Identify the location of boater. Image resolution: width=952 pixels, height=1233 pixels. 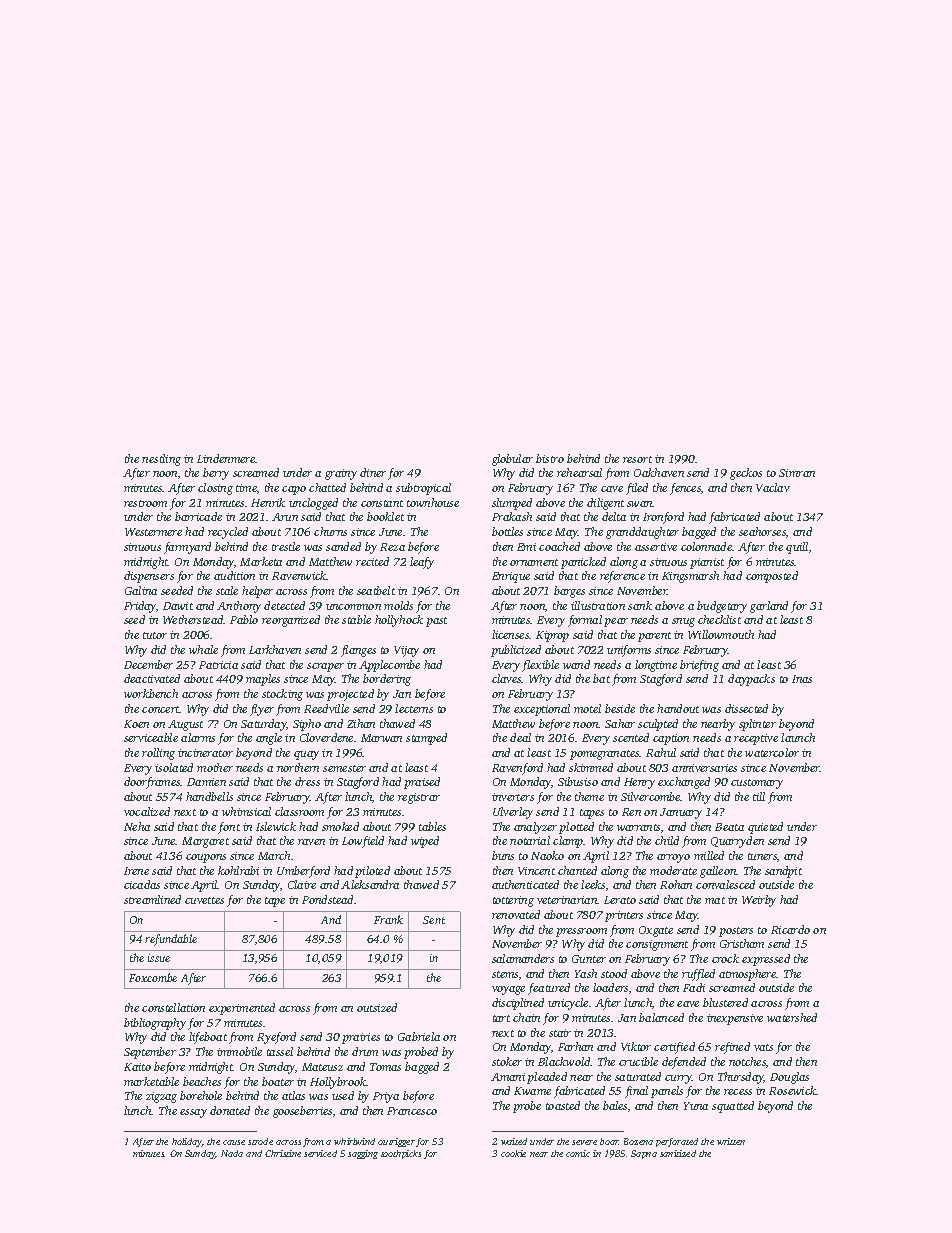
(278, 1081).
